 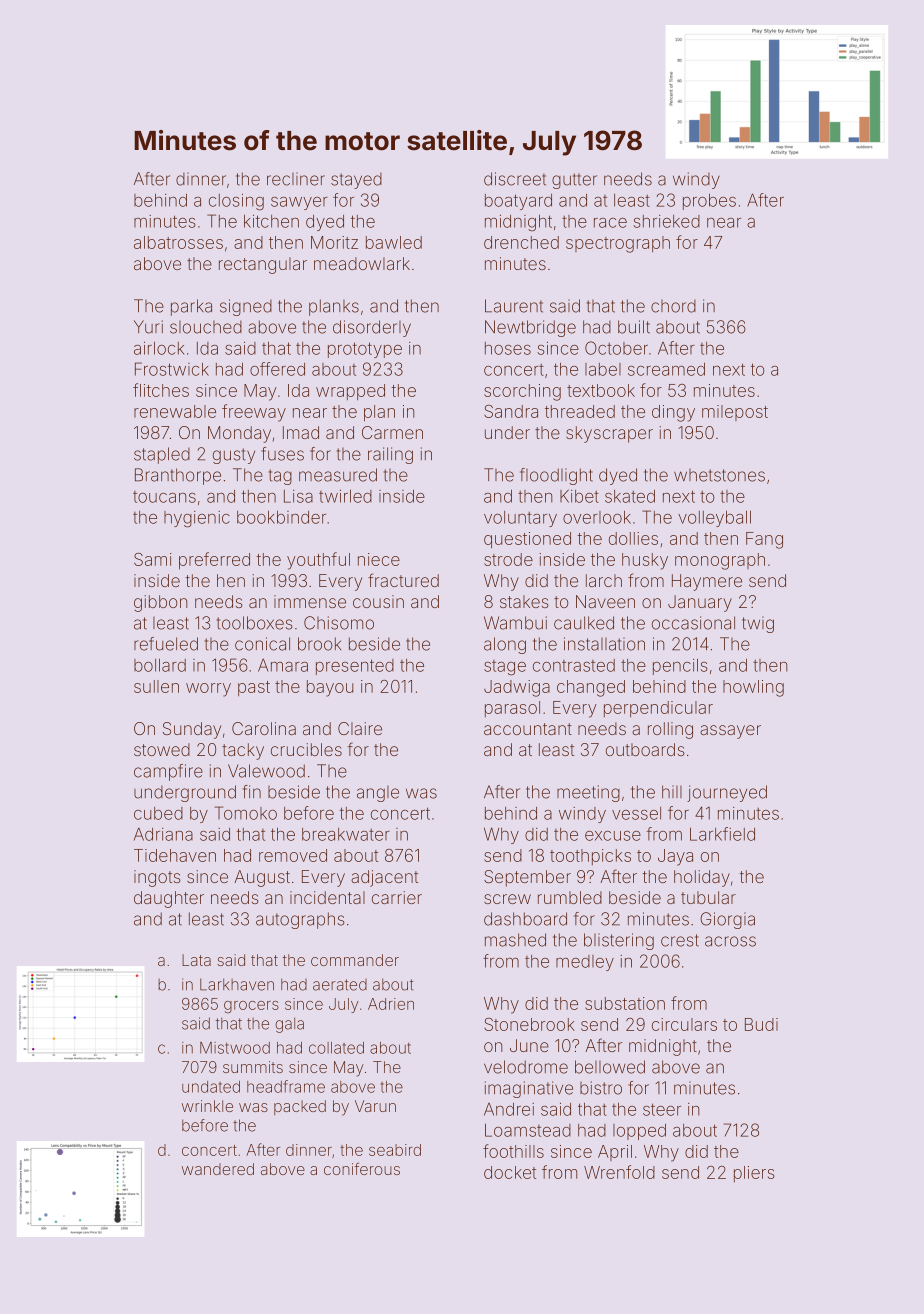 I want to click on screw, so click(x=507, y=899).
